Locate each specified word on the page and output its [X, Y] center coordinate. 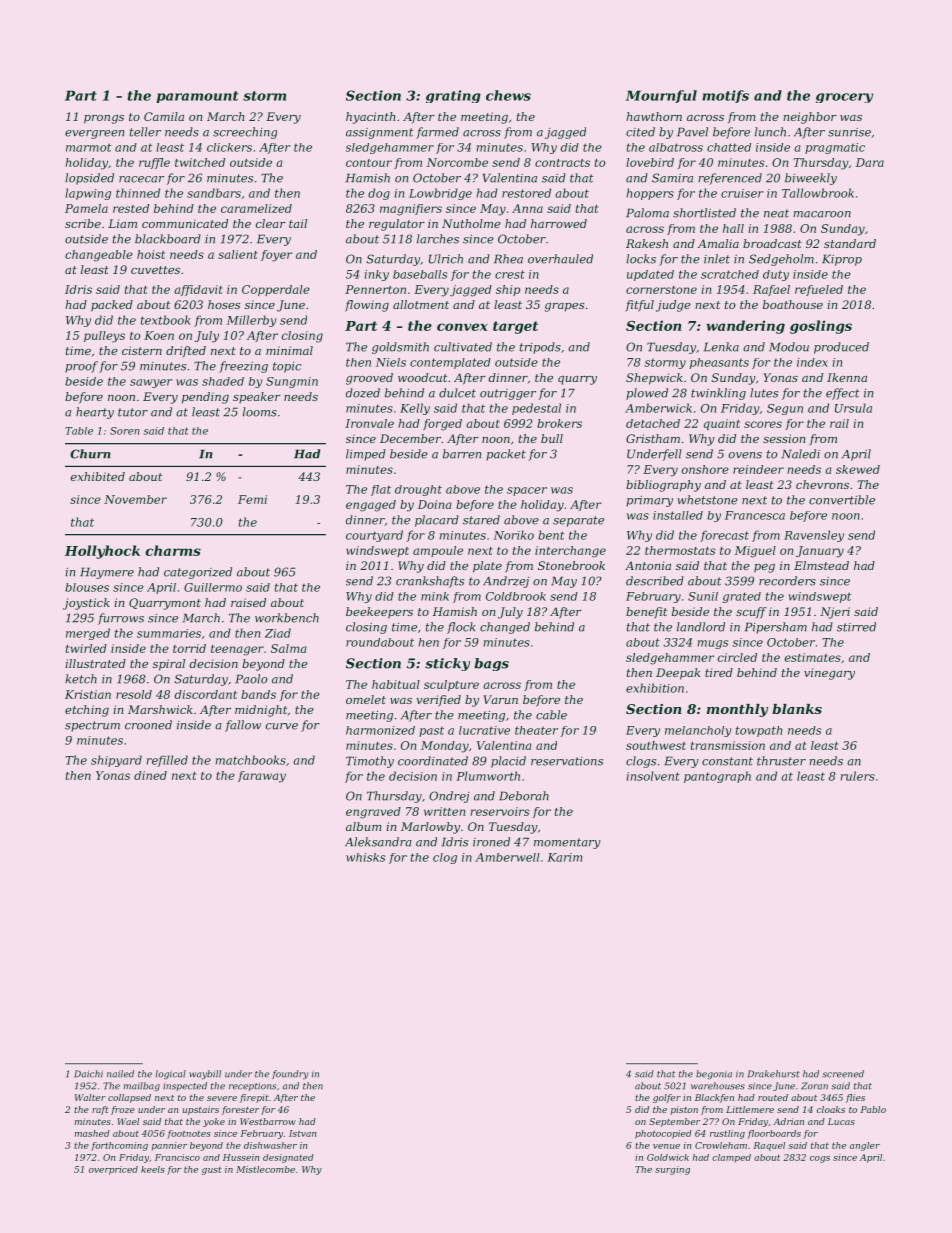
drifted [186, 352]
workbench [287, 618]
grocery [844, 98]
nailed [120, 1074]
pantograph [717, 777]
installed [678, 515]
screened [843, 1074]
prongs [104, 119]
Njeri [835, 613]
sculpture [451, 685]
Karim [564, 857]
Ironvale [369, 423]
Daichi [88, 1074]
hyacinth [370, 118]
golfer [667, 1098]
